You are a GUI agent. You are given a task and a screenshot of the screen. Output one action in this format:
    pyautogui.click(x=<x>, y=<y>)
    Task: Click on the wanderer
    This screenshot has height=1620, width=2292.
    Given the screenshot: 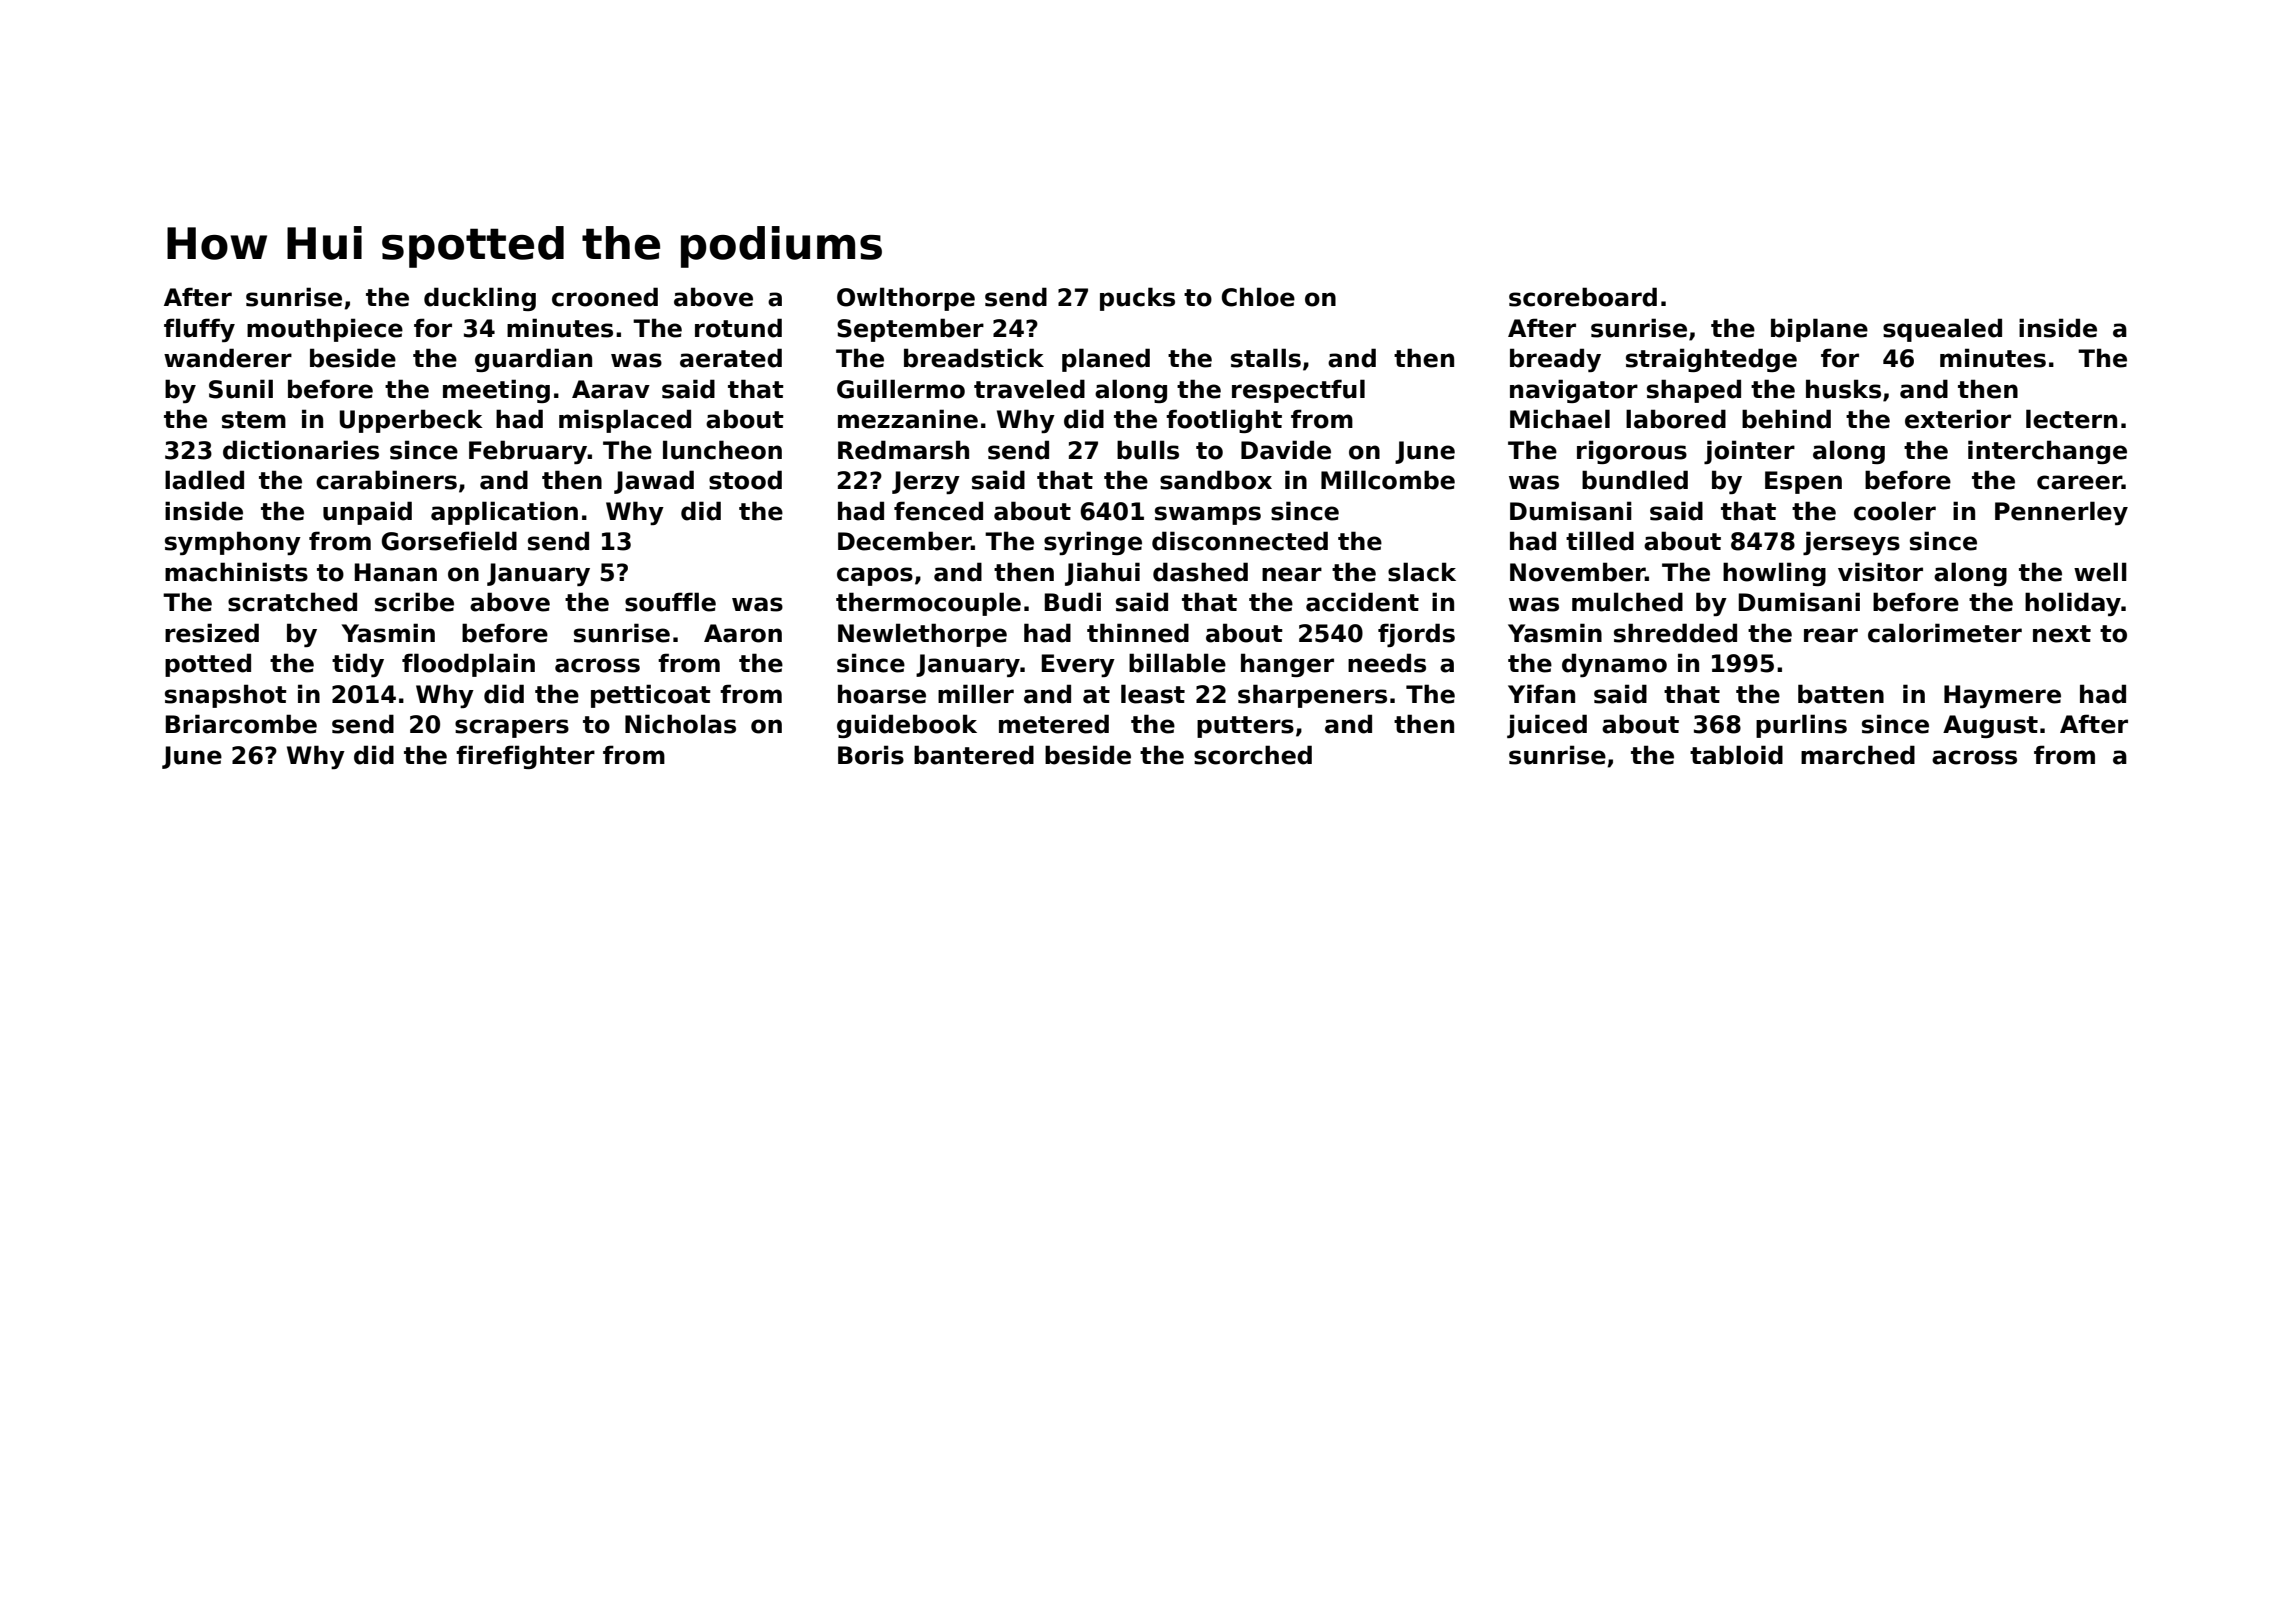 What is the action you would take?
    pyautogui.click(x=228, y=358)
